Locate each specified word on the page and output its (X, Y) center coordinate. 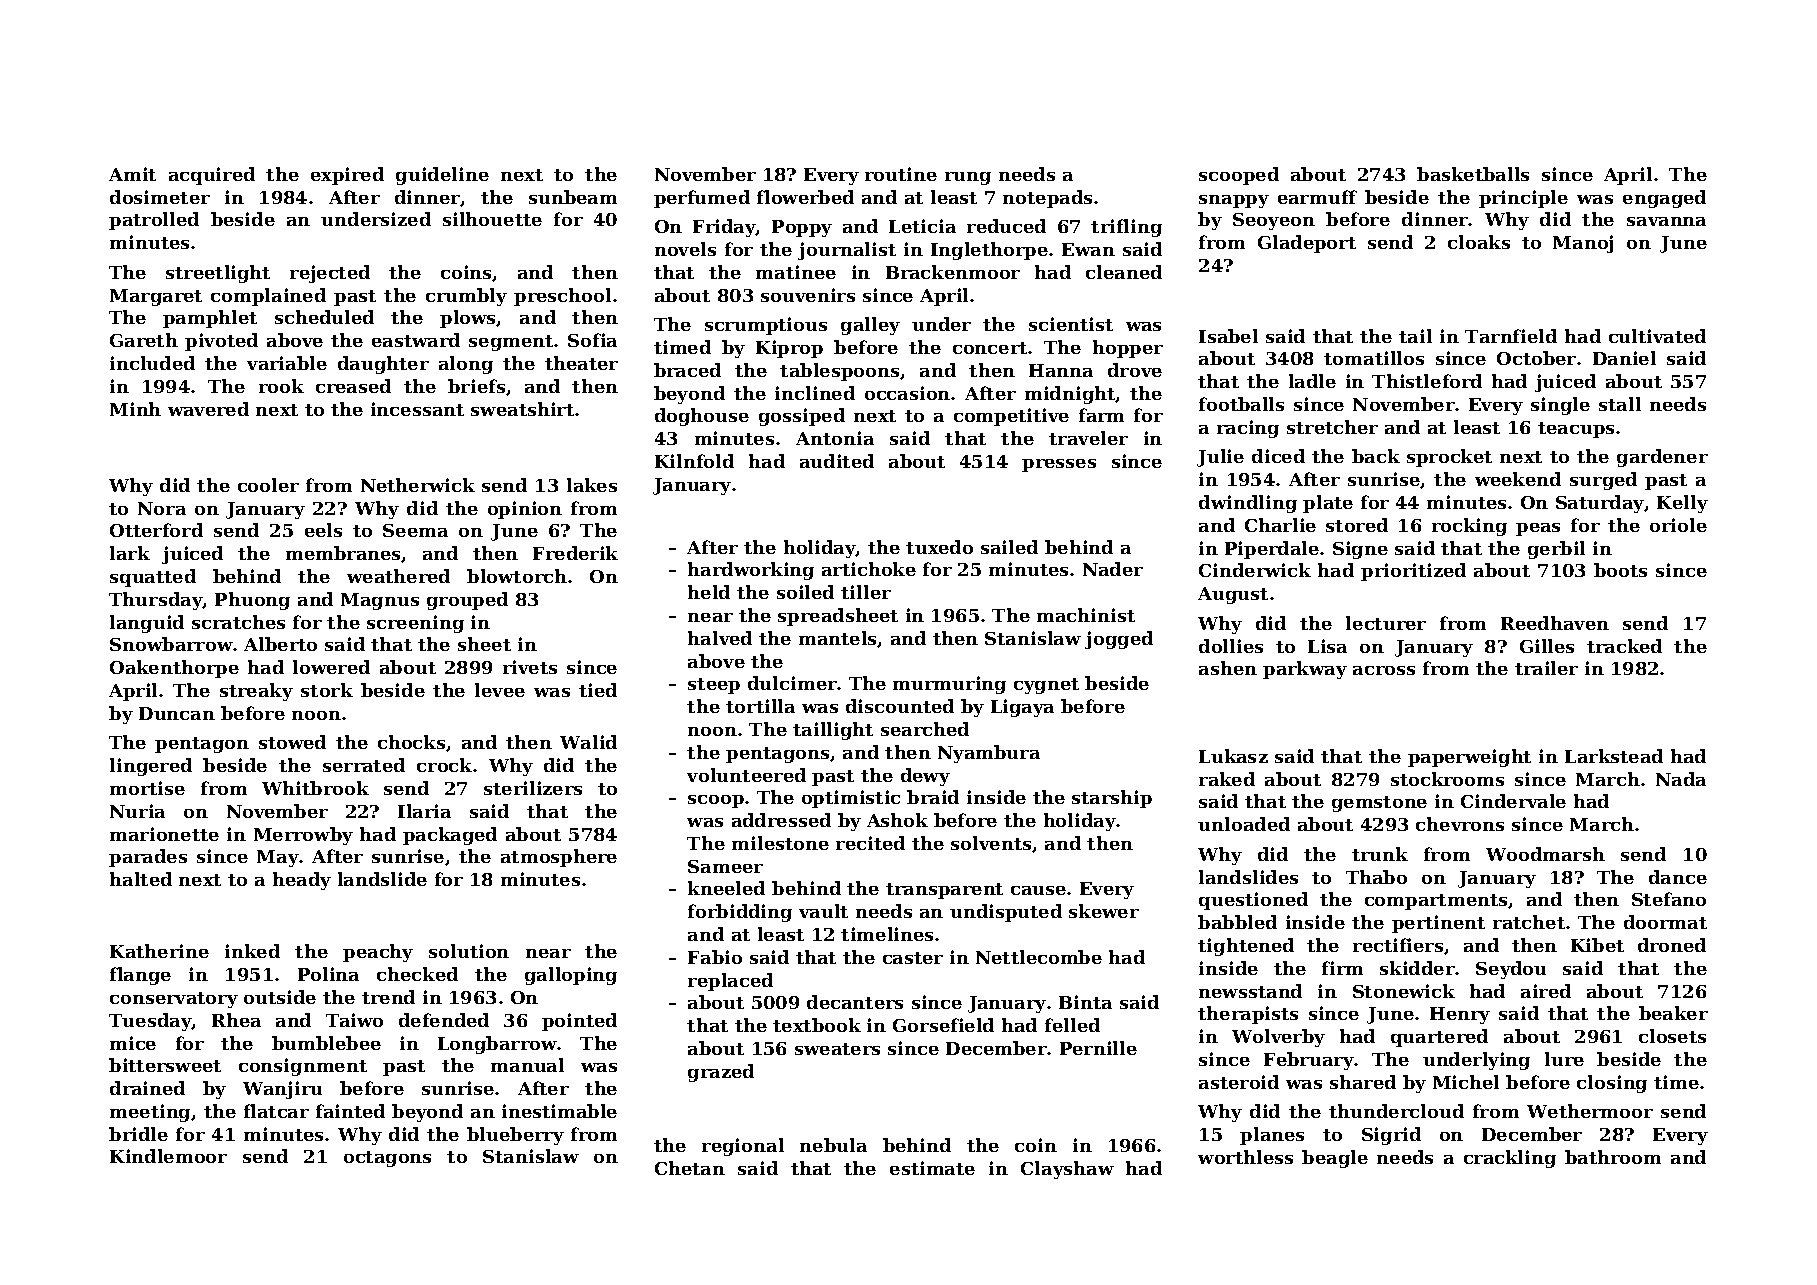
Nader (1113, 569)
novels (685, 249)
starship (1112, 799)
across (1384, 670)
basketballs (1473, 174)
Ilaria (424, 811)
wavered (208, 409)
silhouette (492, 219)
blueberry (515, 1136)
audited (837, 461)
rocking (1469, 527)
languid (147, 624)
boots (1620, 570)
